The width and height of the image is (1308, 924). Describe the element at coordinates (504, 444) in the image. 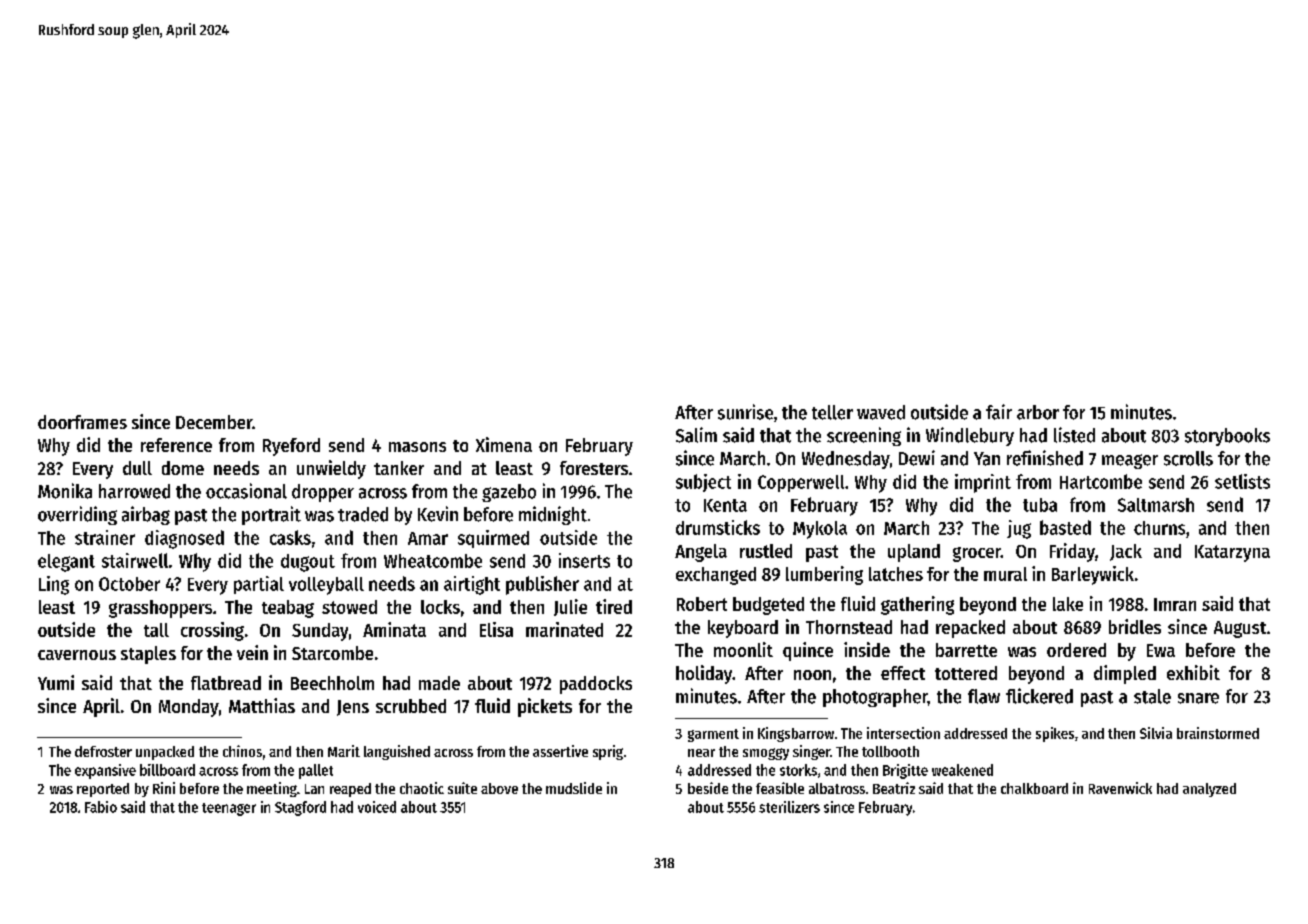

I see `Ximena` at that location.
